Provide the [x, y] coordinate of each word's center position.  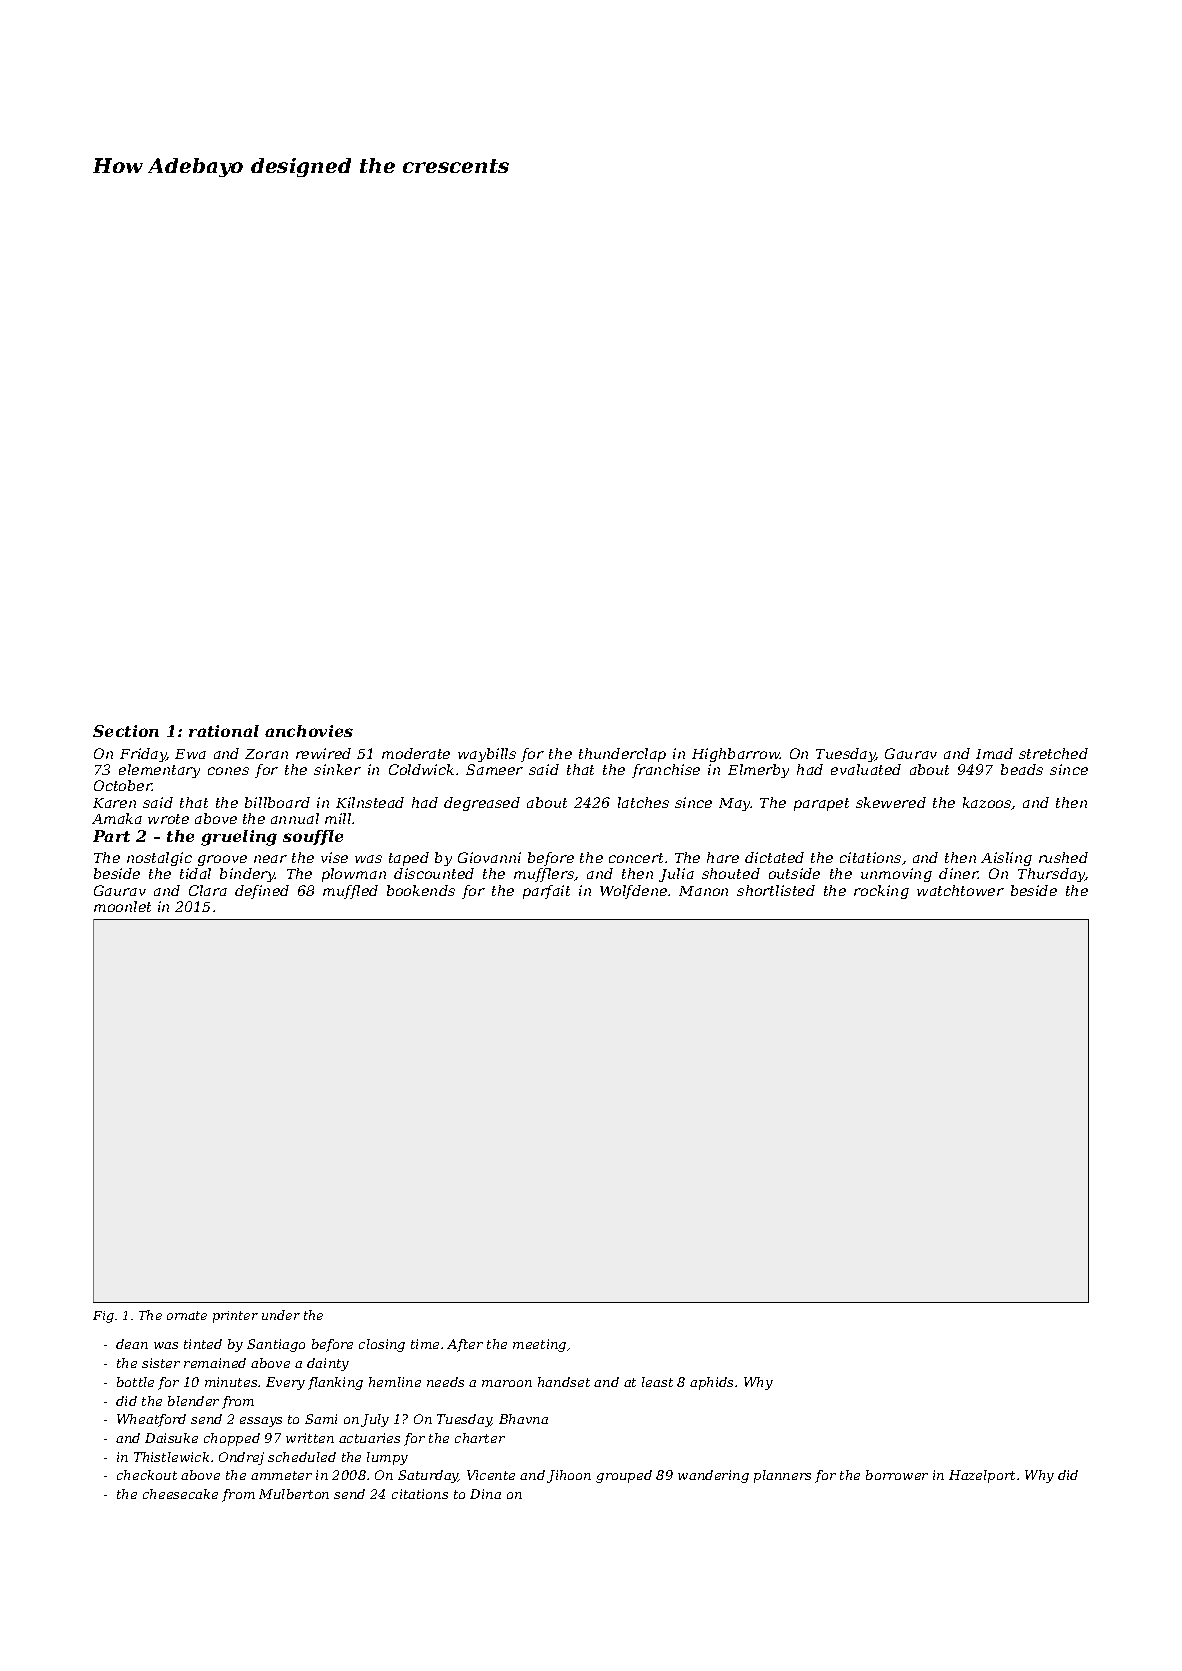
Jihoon [569, 1476]
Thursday [1051, 875]
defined [262, 892]
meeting [539, 1345]
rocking [881, 892]
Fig [103, 1317]
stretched [1053, 753]
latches [643, 802]
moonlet [122, 906]
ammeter [281, 1475]
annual [295, 818]
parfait [546, 892]
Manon [703, 891]
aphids [711, 1383]
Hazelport [982, 1476]
